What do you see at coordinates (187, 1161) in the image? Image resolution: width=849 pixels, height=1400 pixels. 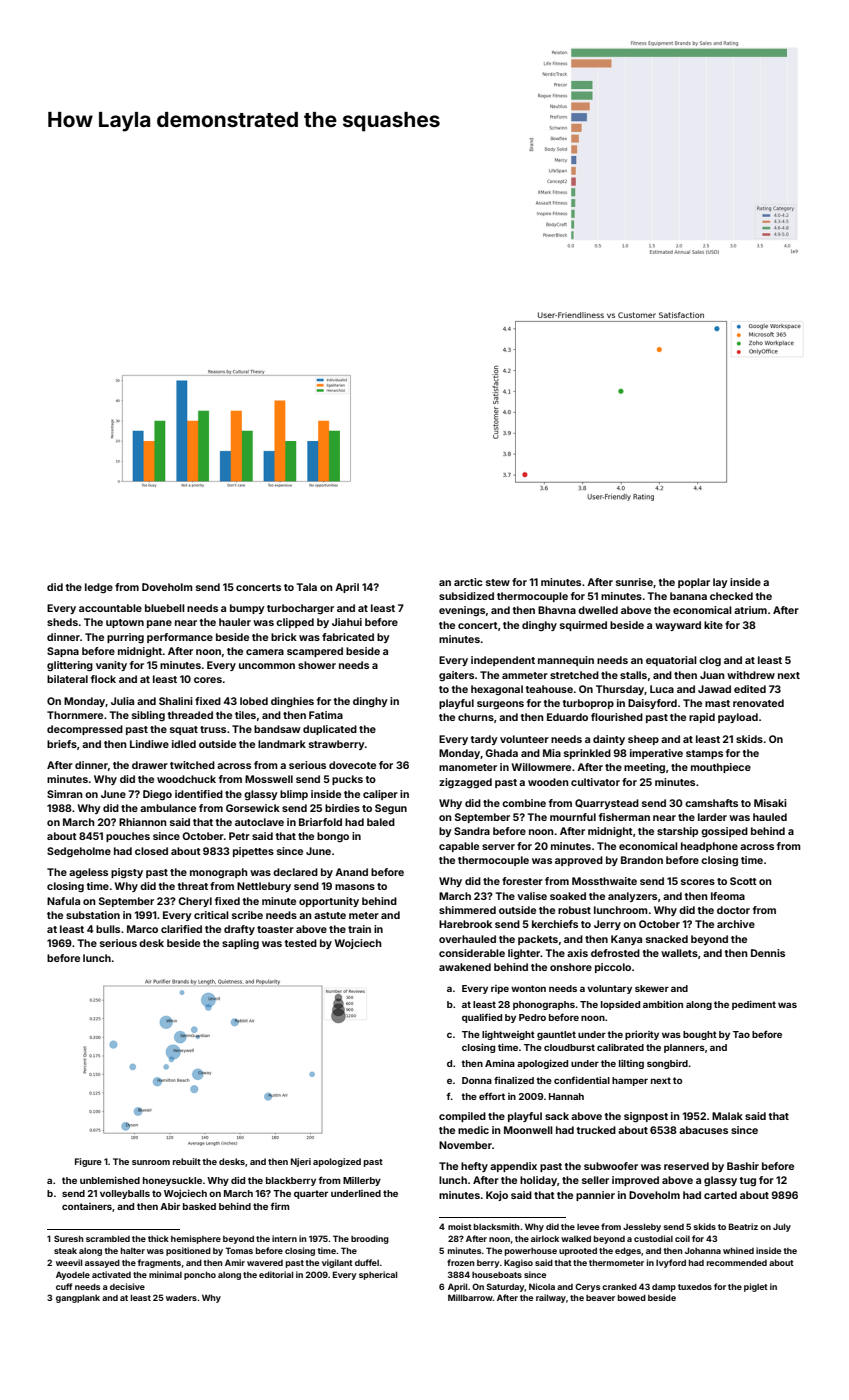 I see `rebuilt` at bounding box center [187, 1161].
